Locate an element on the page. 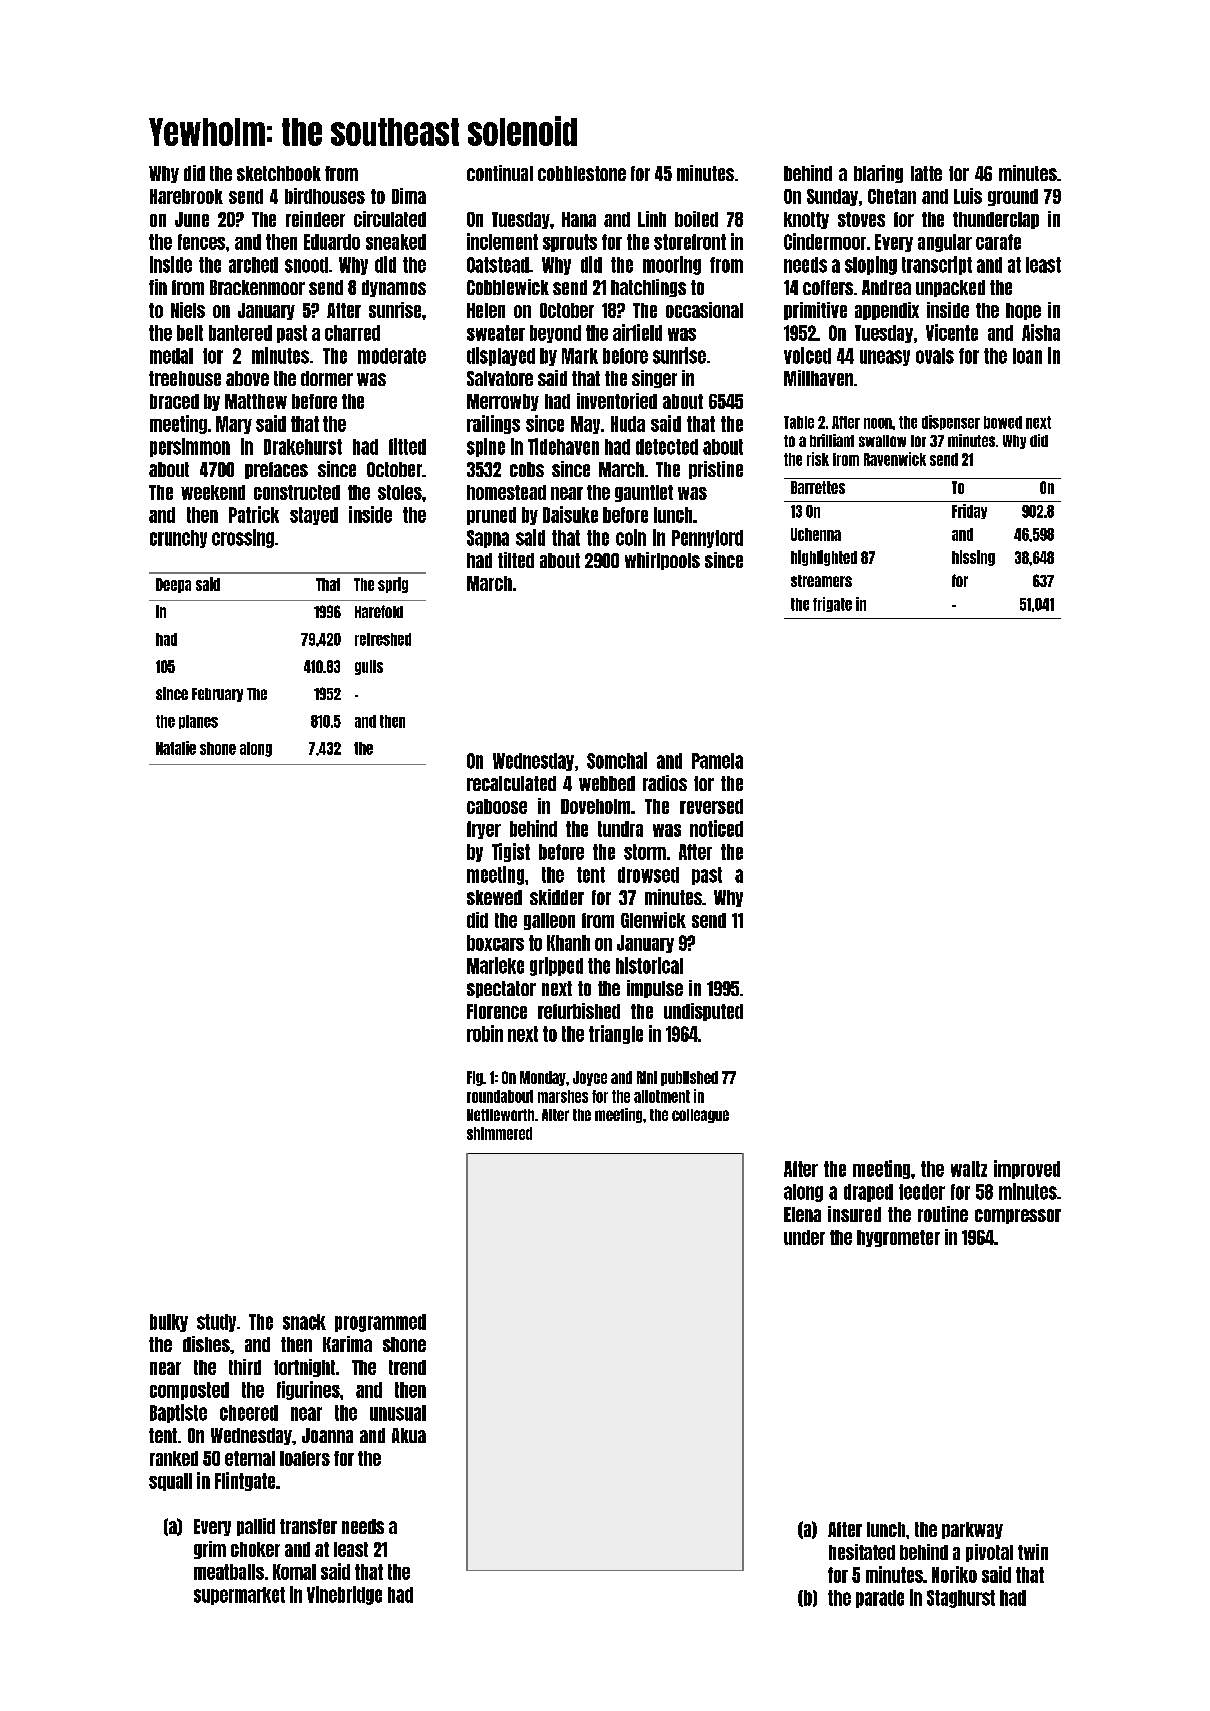  sprouts is located at coordinates (570, 243).
